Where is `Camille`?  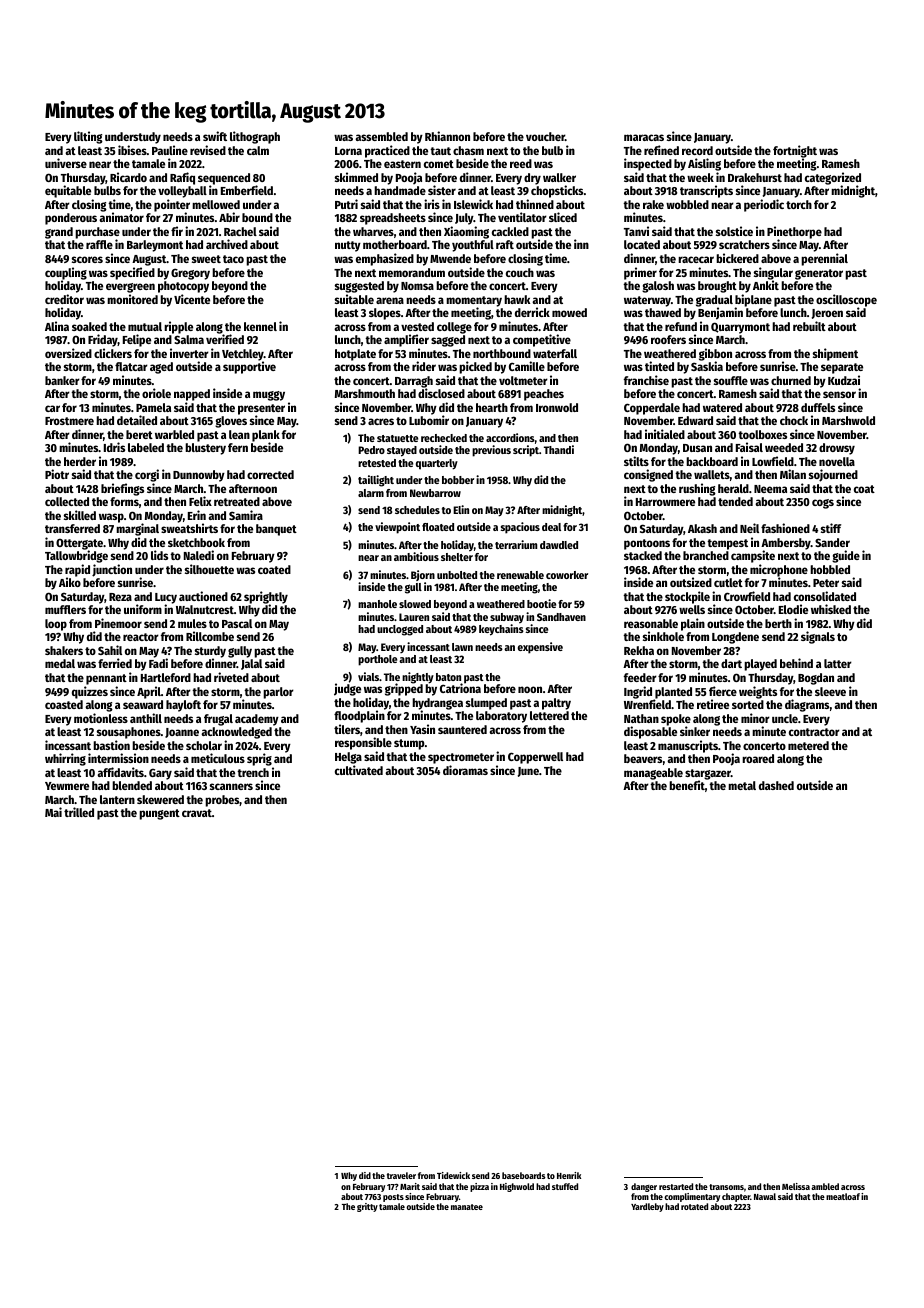 Camille is located at coordinates (527, 366).
